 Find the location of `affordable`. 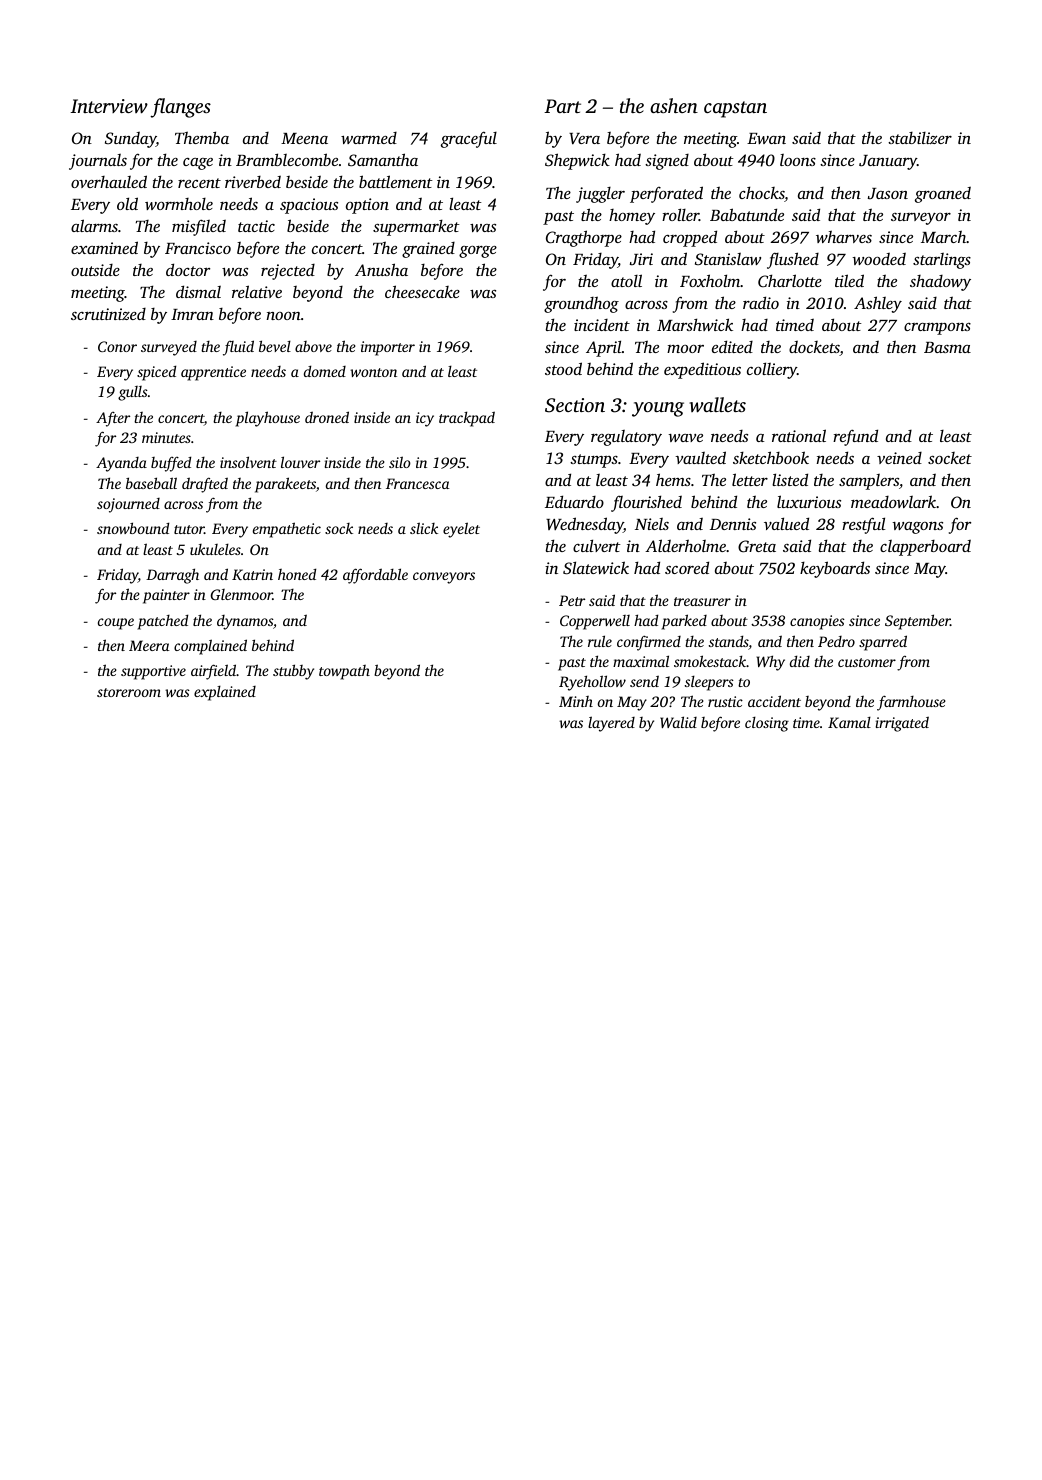

affordable is located at coordinates (375, 576).
